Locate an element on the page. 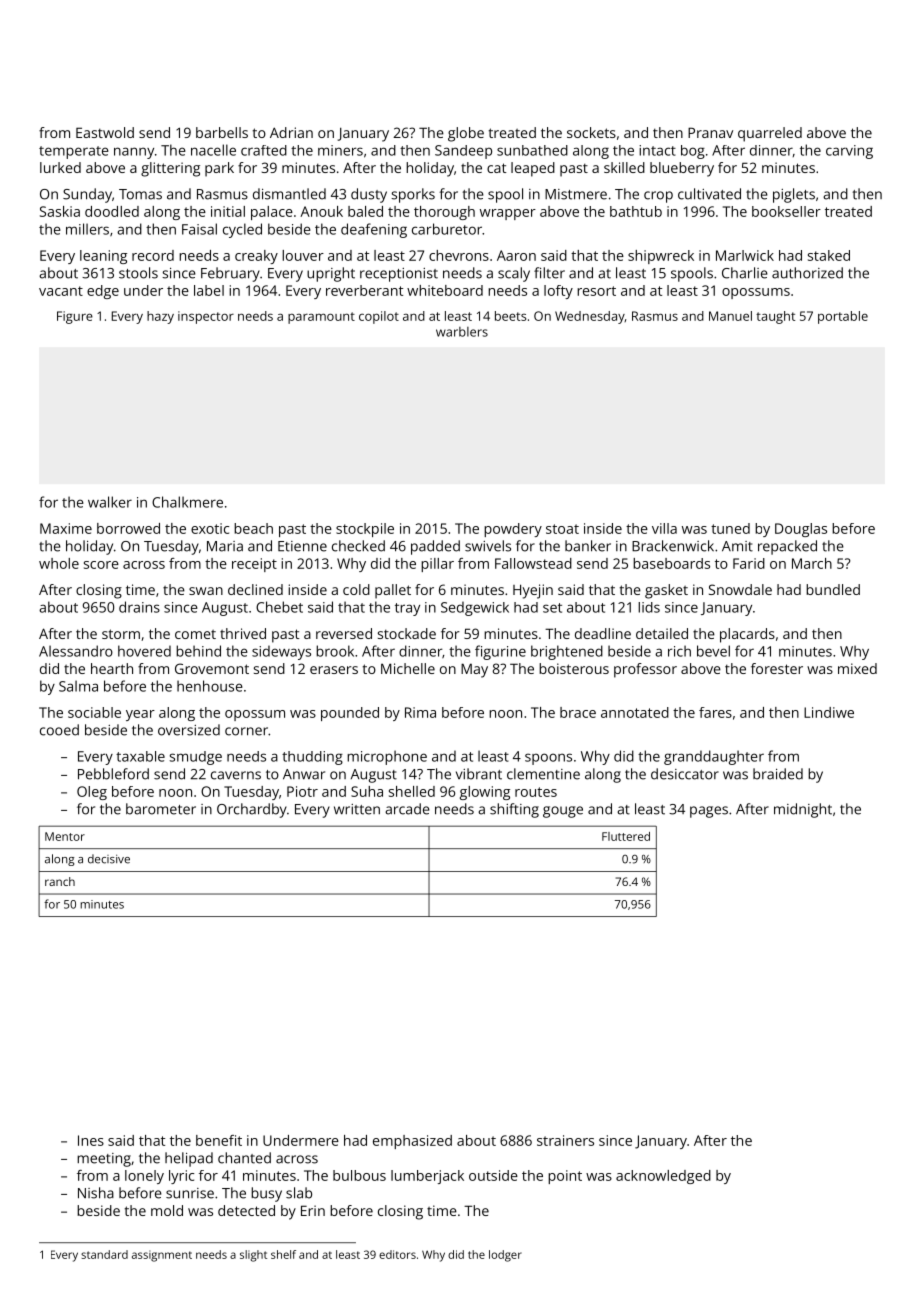  standard is located at coordinates (104, 1254).
